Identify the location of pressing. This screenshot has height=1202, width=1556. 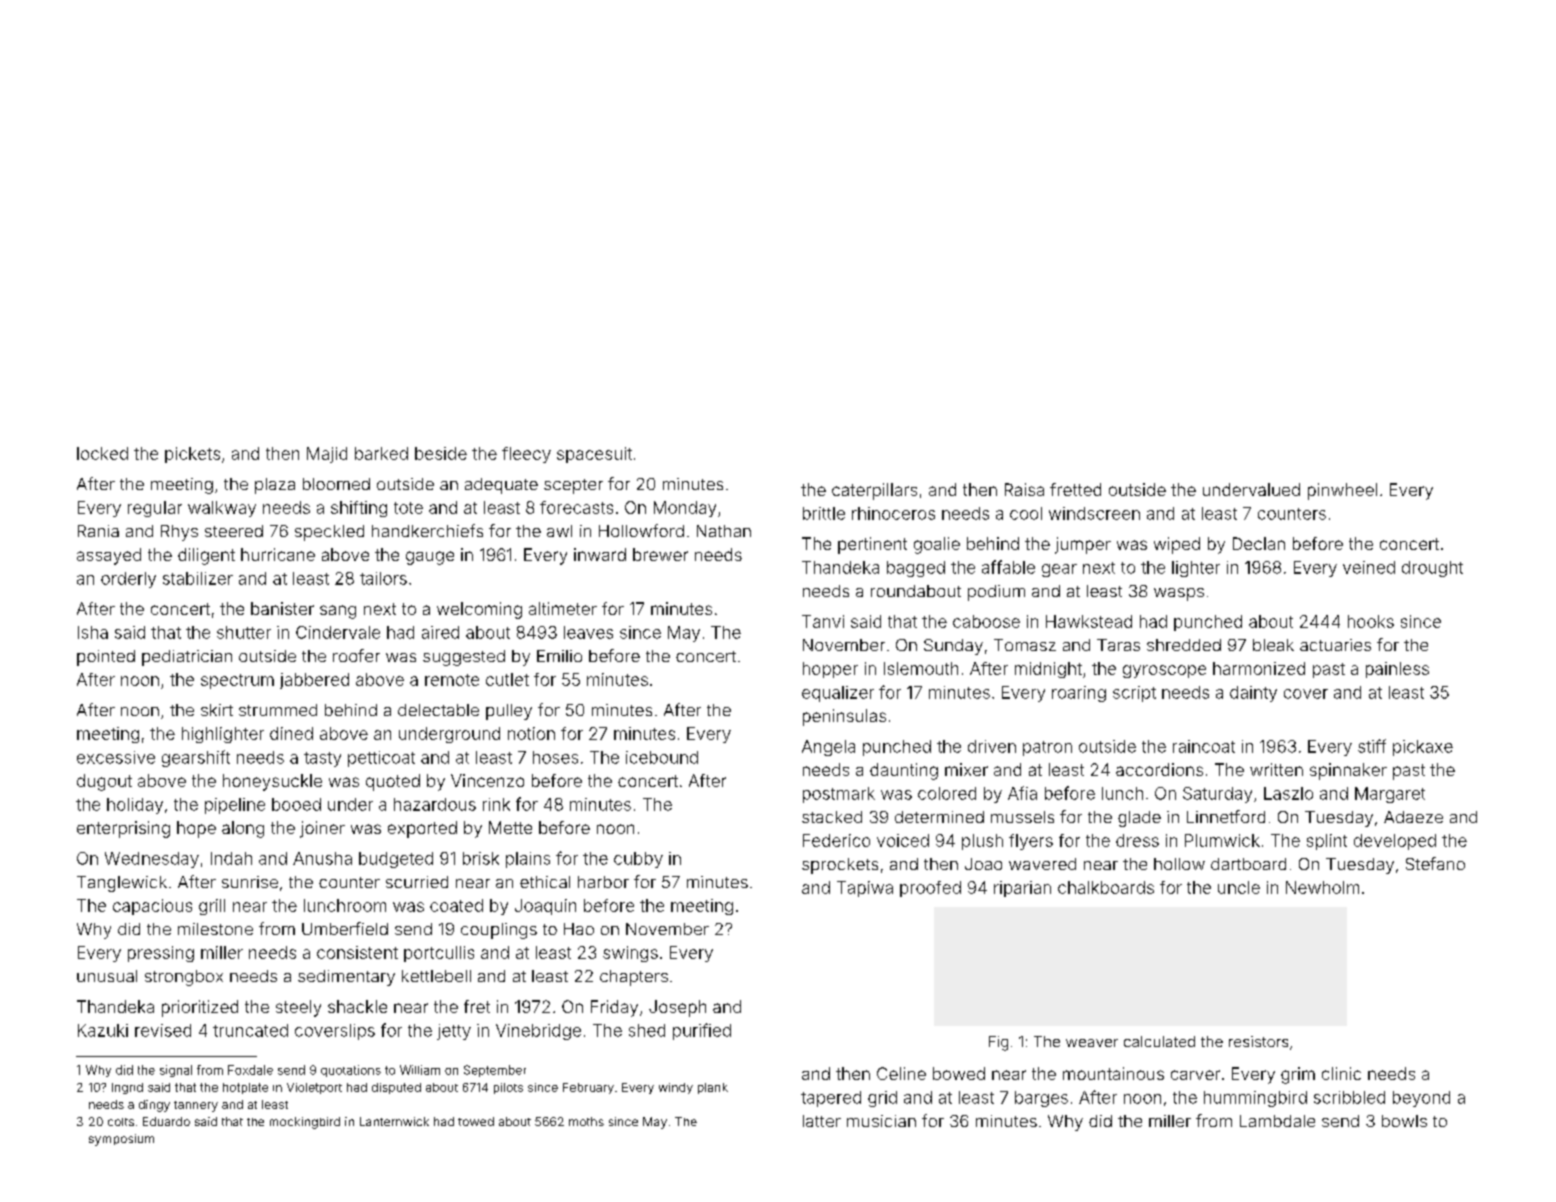
(161, 954).
